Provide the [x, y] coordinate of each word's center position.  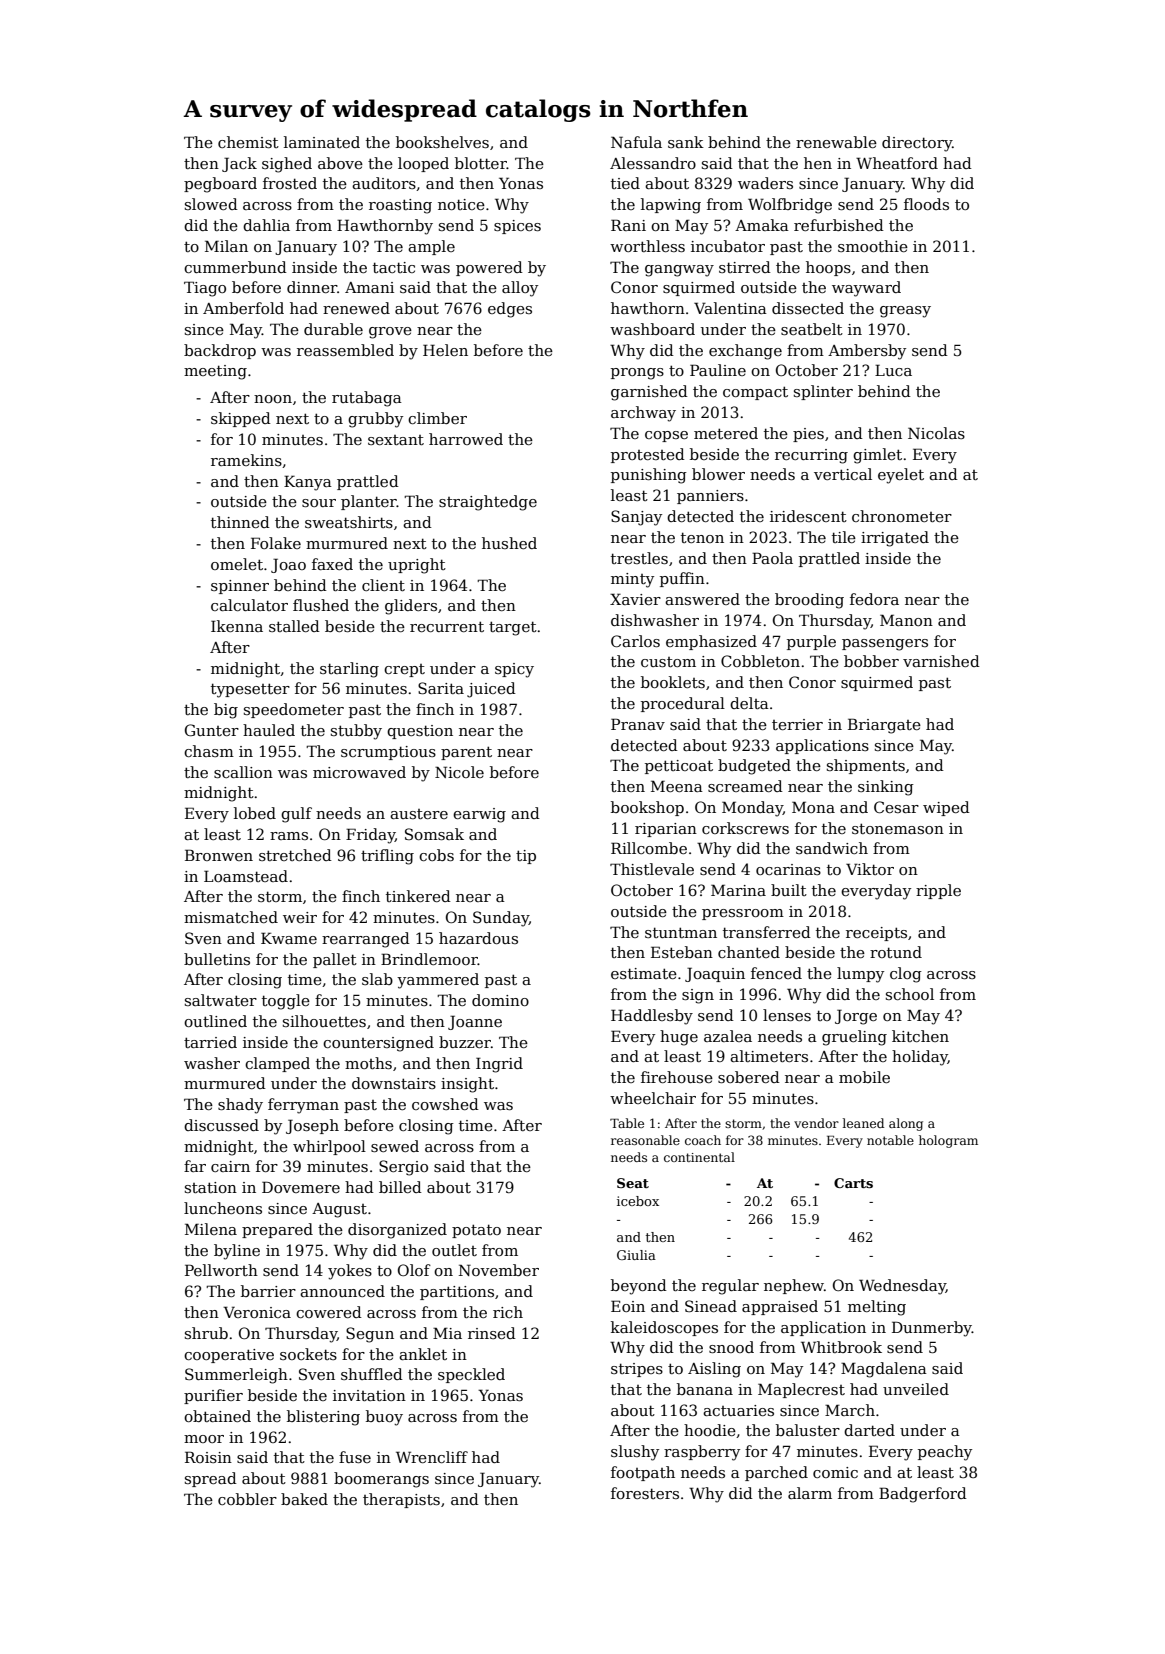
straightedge [488, 503]
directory [917, 144]
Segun [370, 1335]
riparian [666, 830]
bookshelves [442, 142]
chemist [248, 142]
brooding [809, 601]
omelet [237, 564]
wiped [946, 808]
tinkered [418, 896]
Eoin [628, 1306]
